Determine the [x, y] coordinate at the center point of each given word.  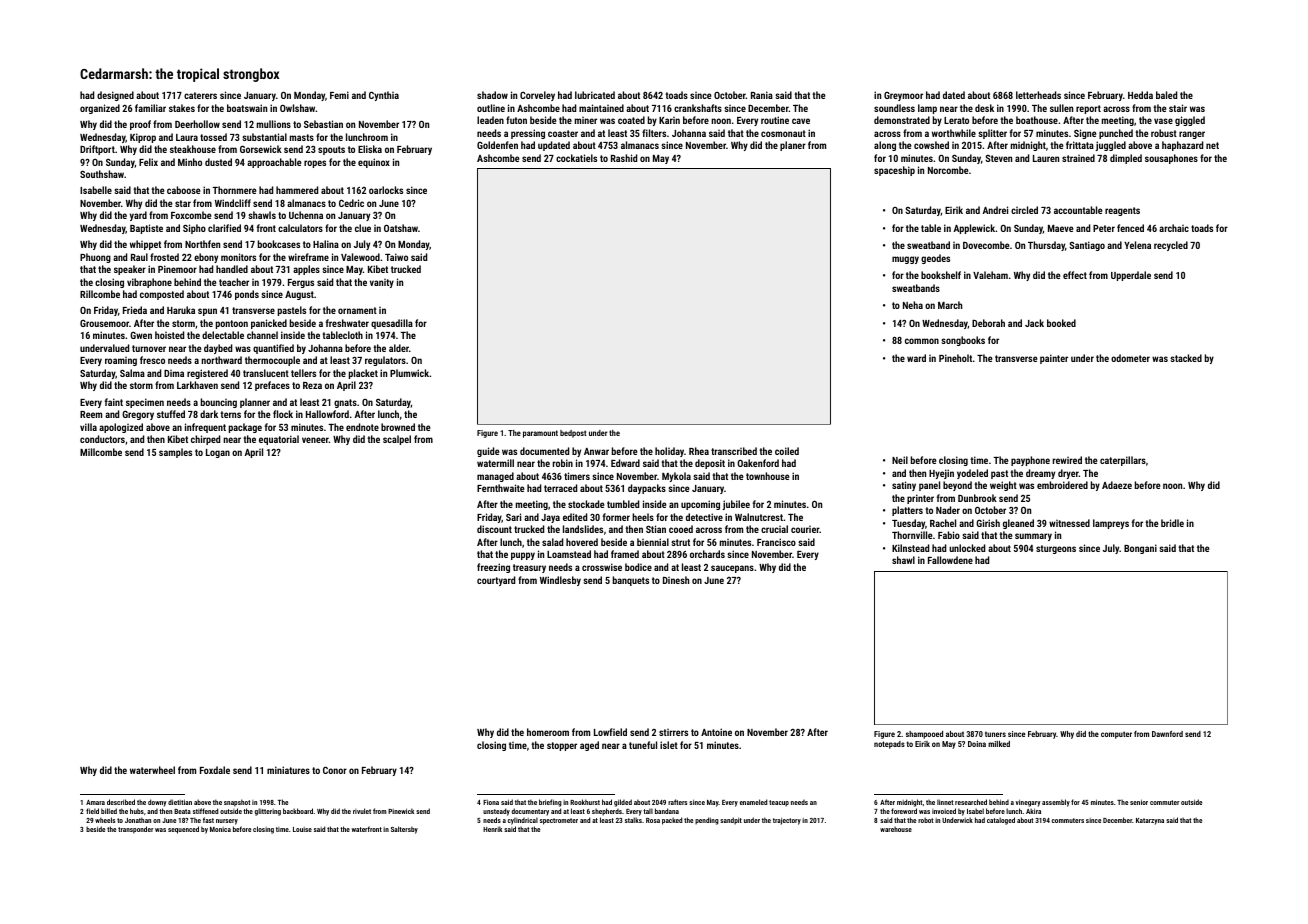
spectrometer [559, 821]
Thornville [912, 535]
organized [100, 109]
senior [1139, 802]
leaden [490, 120]
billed [109, 811]
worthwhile [954, 133]
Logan [218, 453]
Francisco [776, 542]
